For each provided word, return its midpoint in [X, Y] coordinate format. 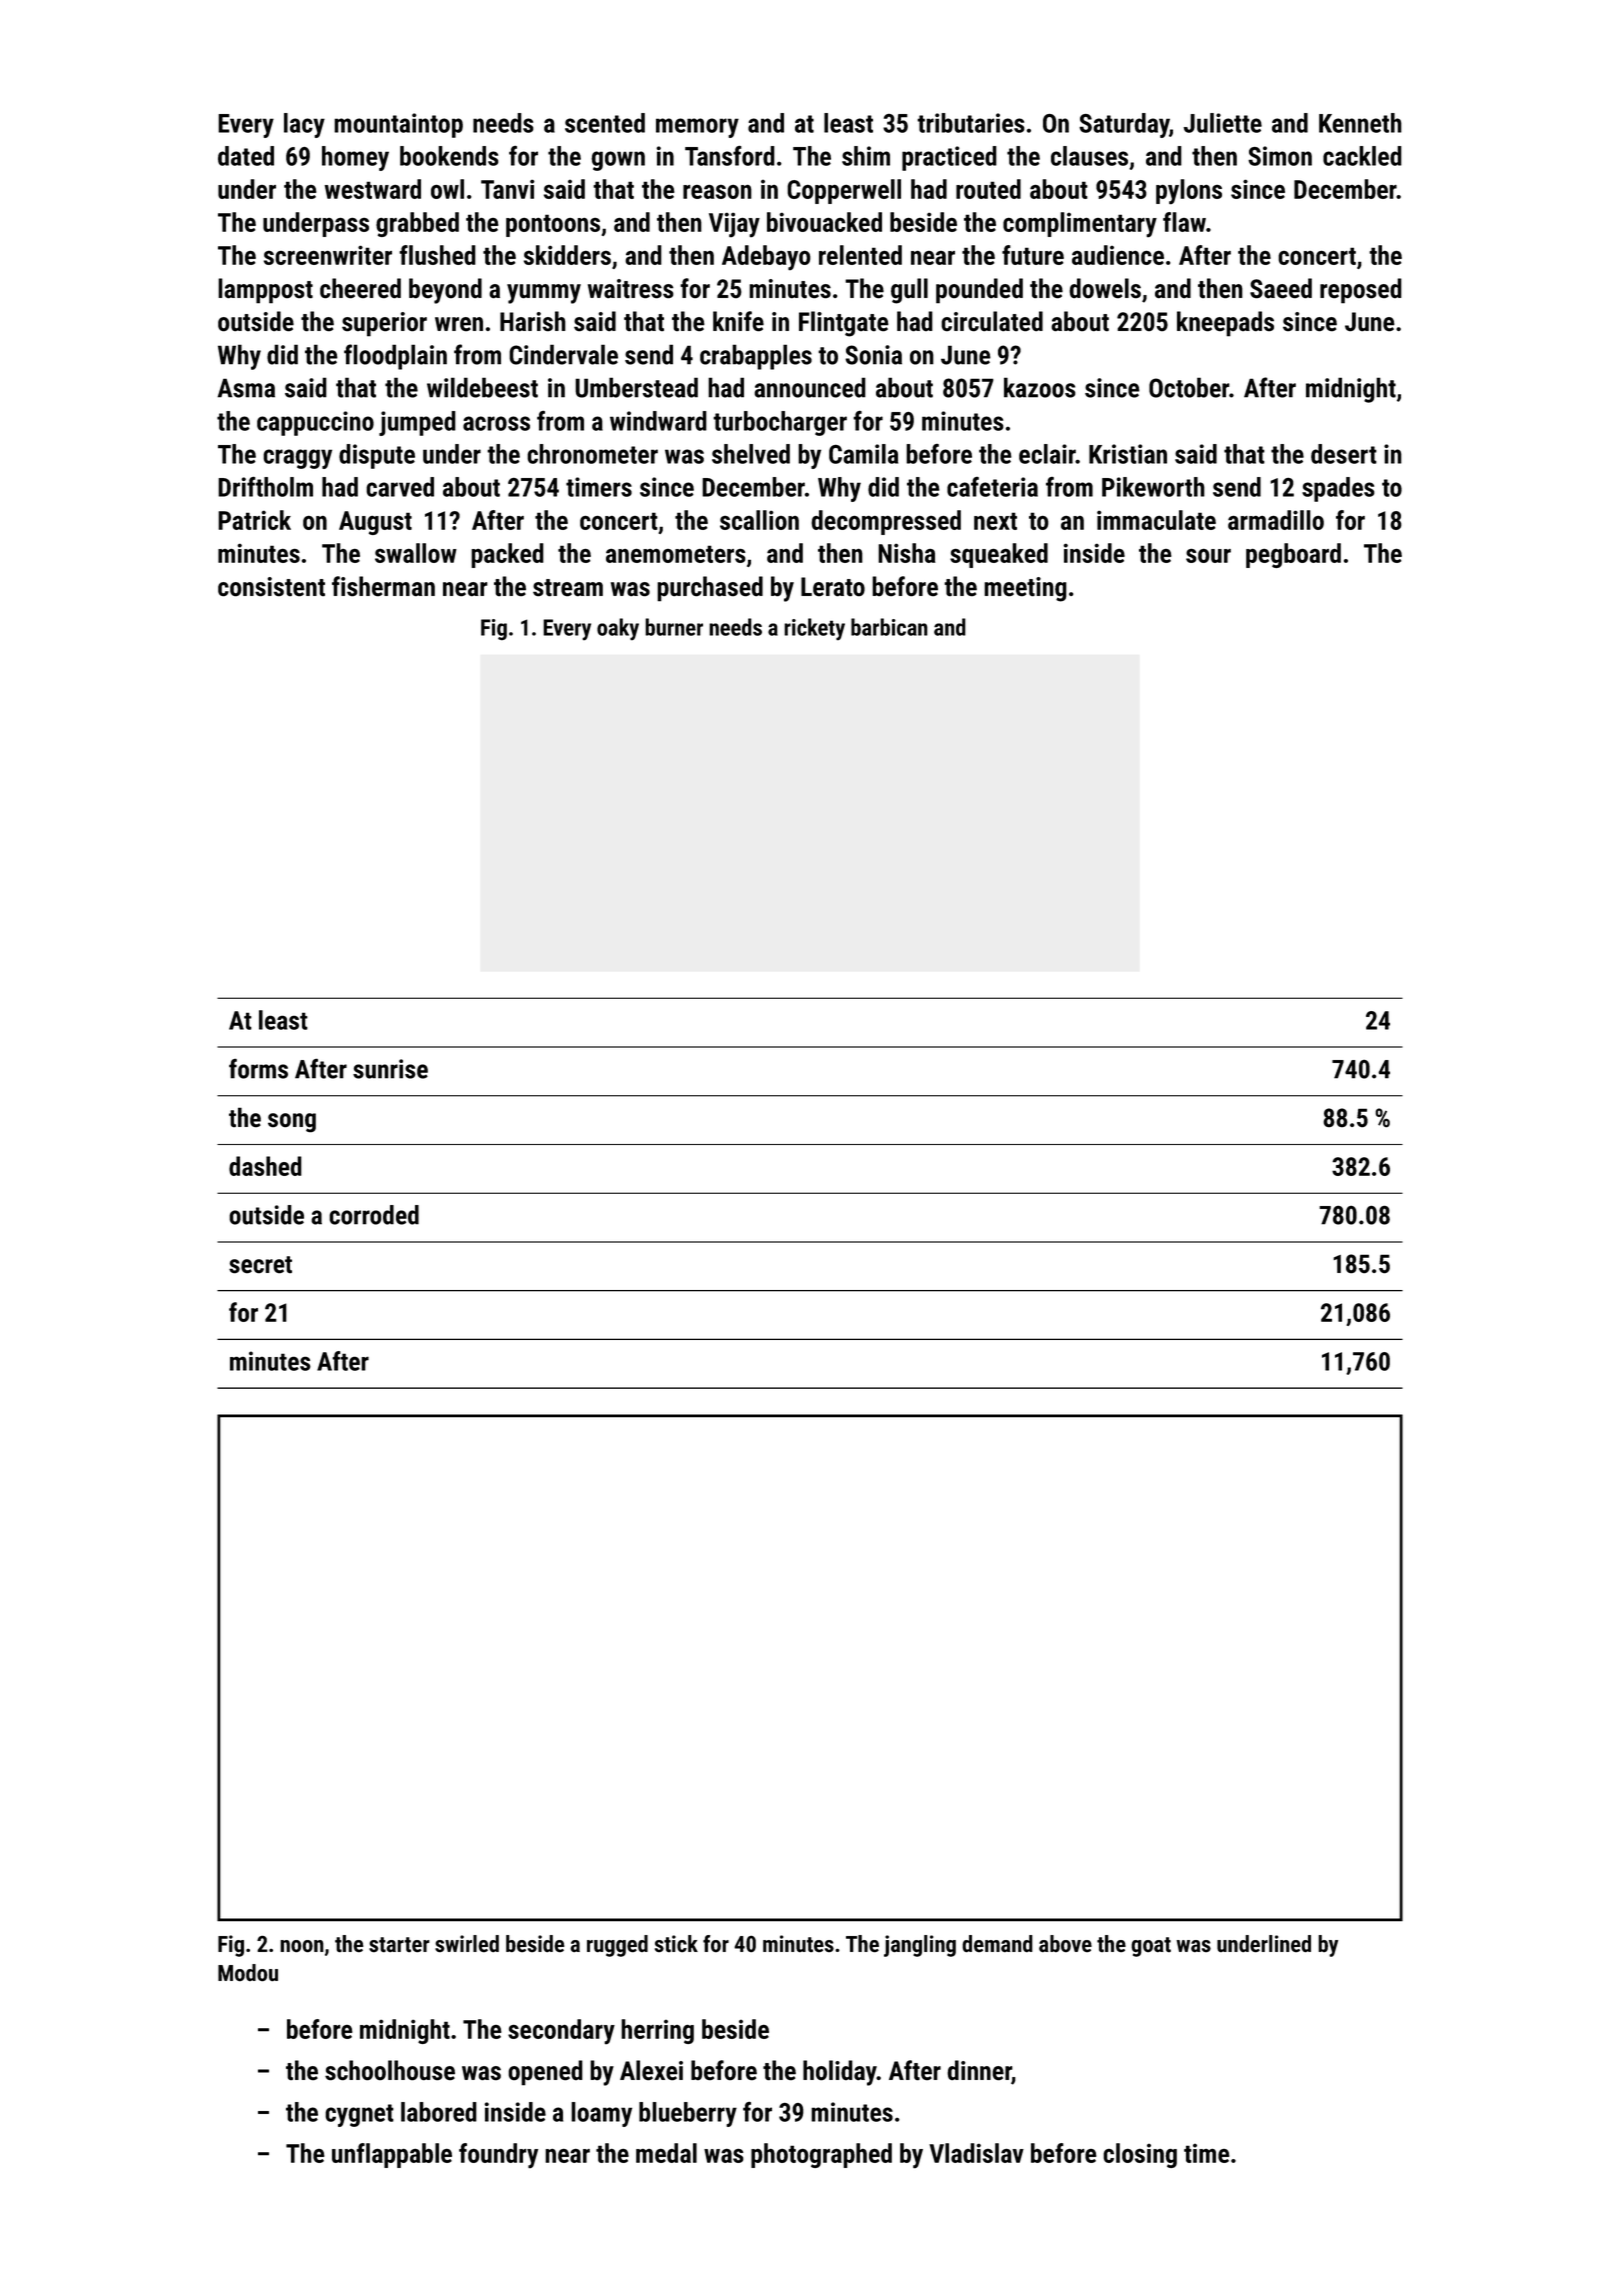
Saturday [1124, 125]
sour [1208, 555]
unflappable [392, 2155]
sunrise [390, 1069]
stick [676, 1944]
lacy [304, 125]
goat [1151, 1947]
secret [260, 1265]
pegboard [1293, 555]
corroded [374, 1215]
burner [674, 627]
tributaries [971, 123]
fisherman [383, 586]
